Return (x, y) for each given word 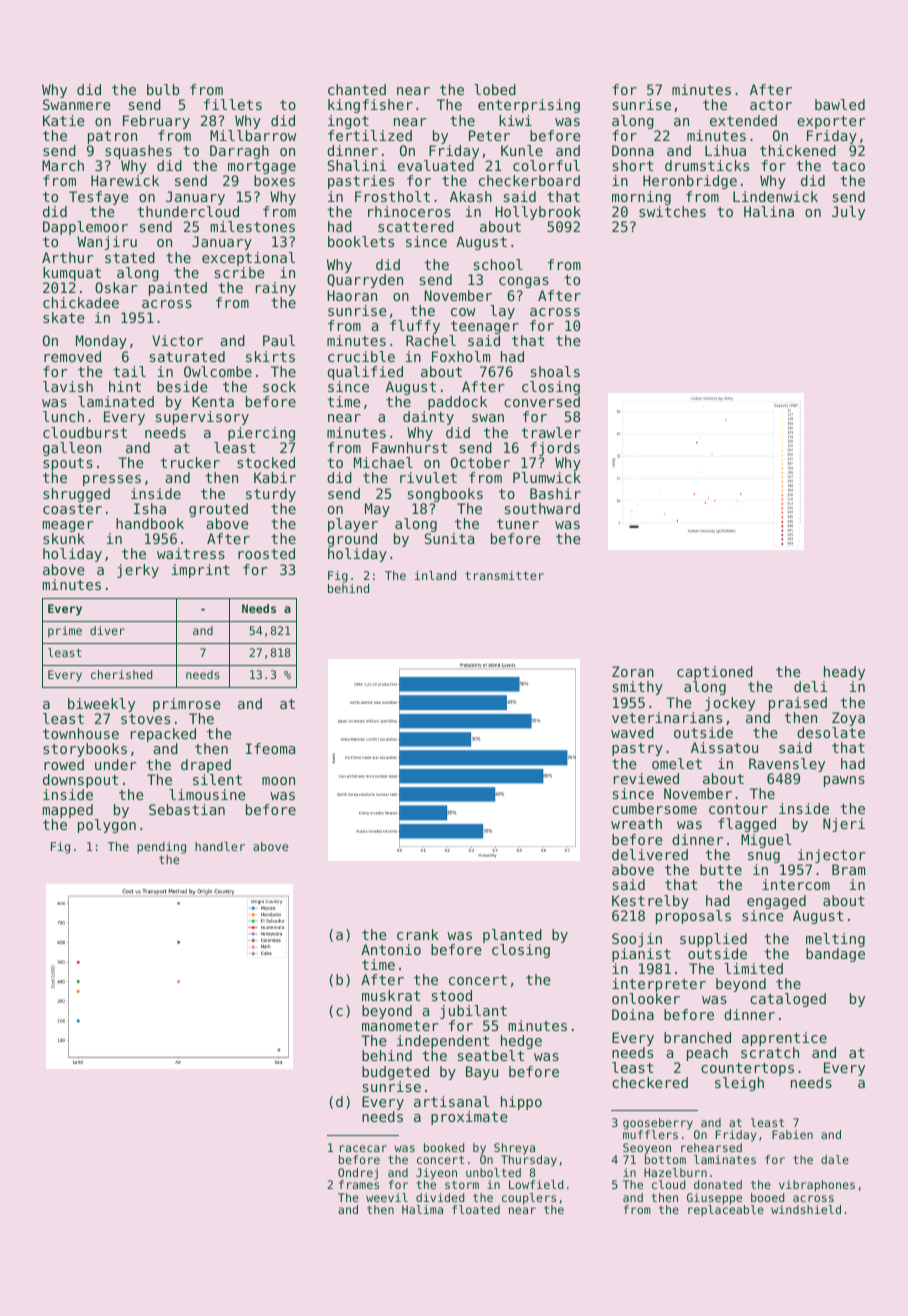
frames (359, 1184)
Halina (769, 211)
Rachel (431, 340)
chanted (357, 89)
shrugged (76, 495)
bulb (163, 89)
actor (771, 105)
